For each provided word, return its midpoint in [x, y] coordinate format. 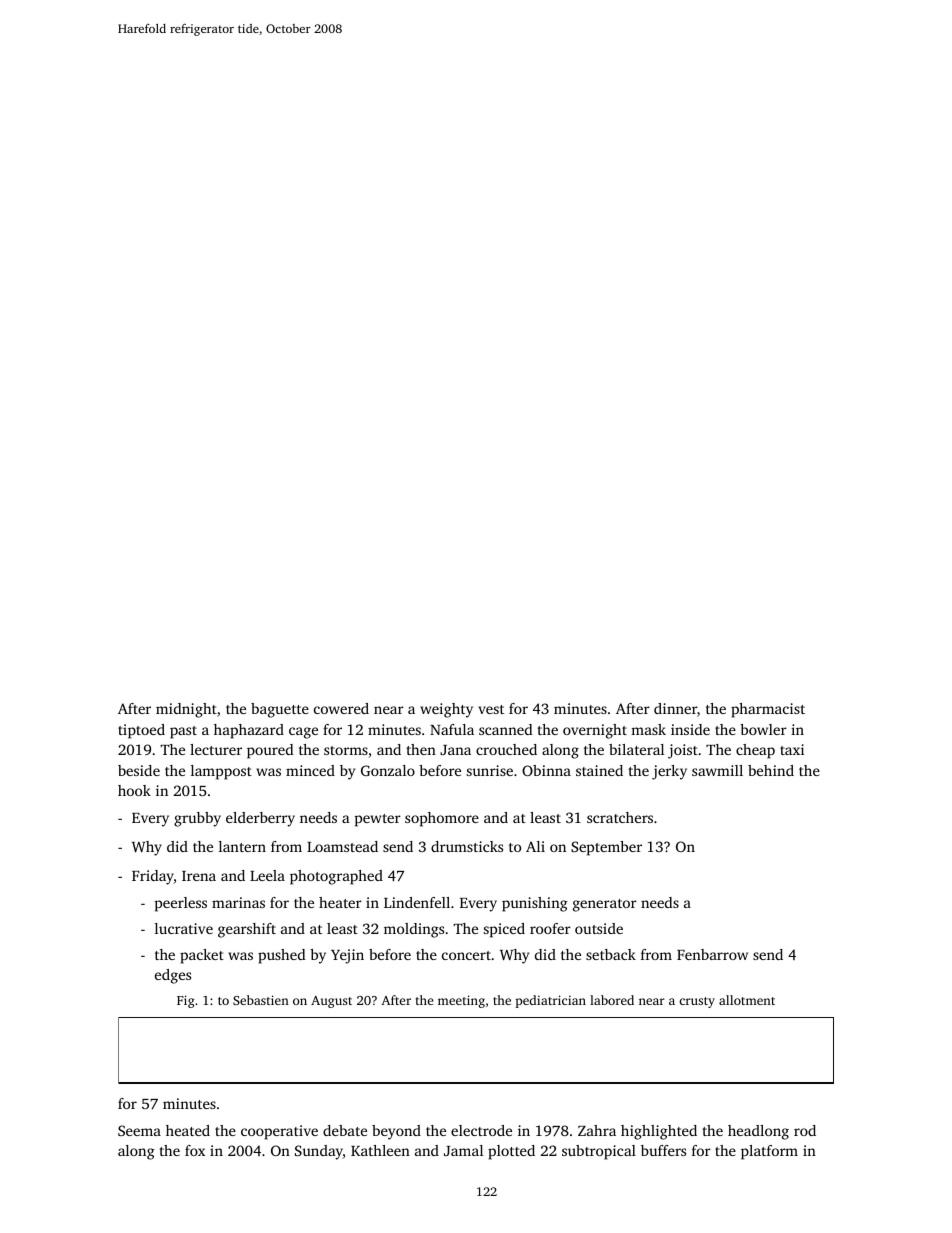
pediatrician [550, 1001]
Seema [139, 1130]
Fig [185, 1001]
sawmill [717, 770]
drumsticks [467, 846]
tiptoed [141, 731]
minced [310, 770]
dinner [675, 708]
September [606, 848]
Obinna [546, 770]
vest [491, 709]
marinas [238, 902]
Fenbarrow [712, 954]
